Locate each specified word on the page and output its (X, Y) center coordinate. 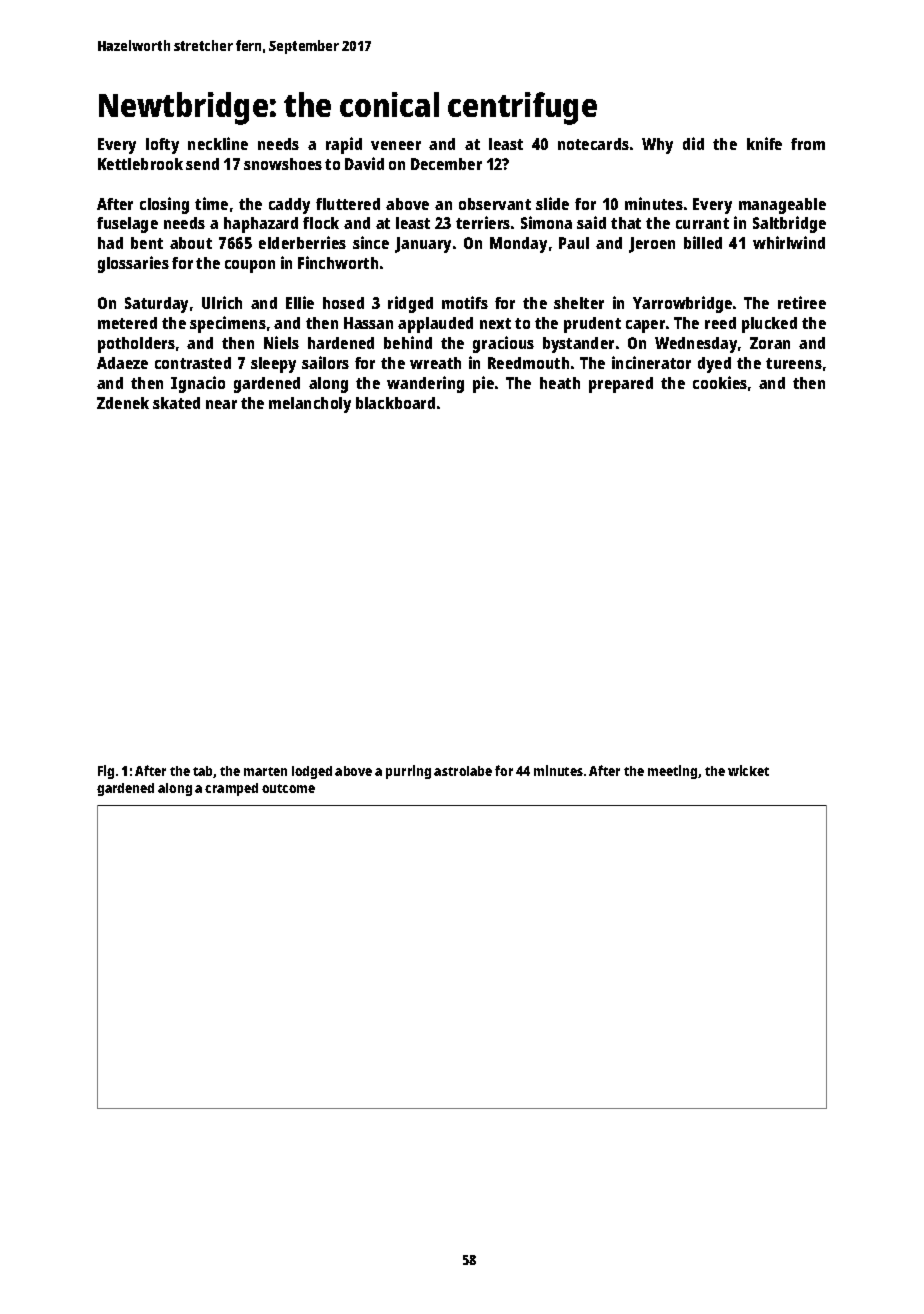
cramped (231, 789)
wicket (748, 770)
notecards (593, 144)
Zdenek (123, 403)
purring (408, 772)
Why (657, 146)
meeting (672, 772)
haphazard (261, 225)
